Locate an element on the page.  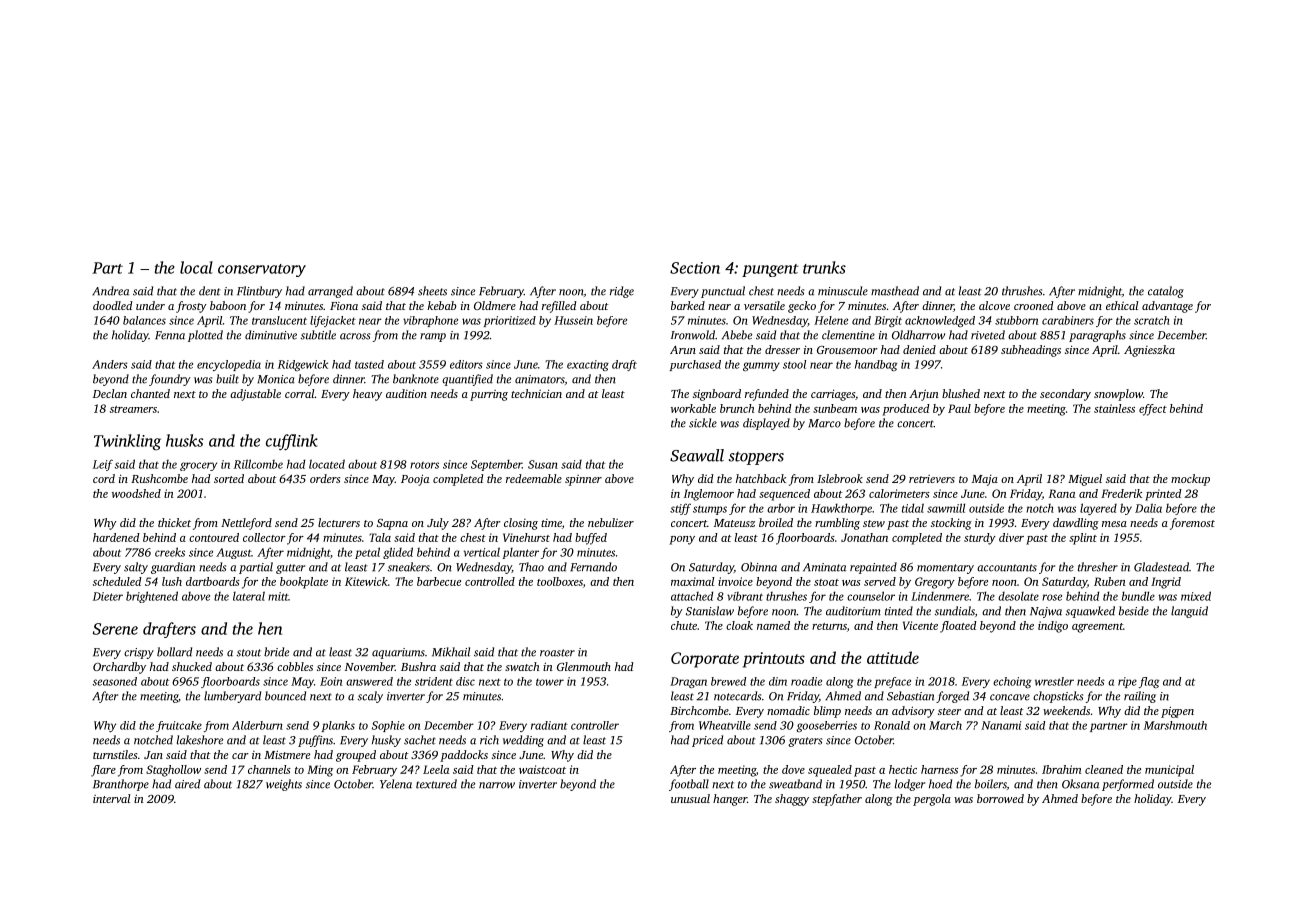
borrowed is located at coordinates (1000, 798).
